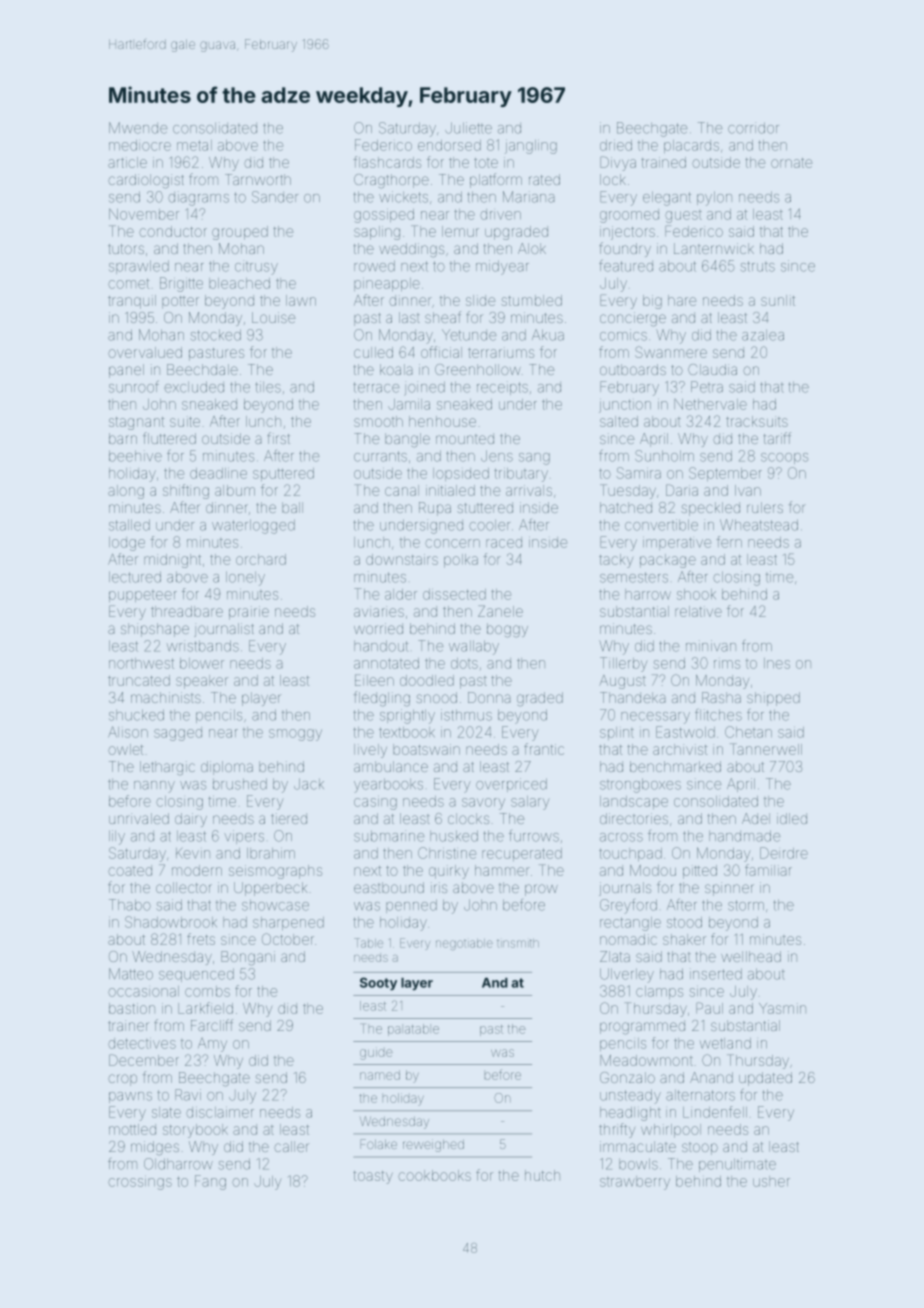  What do you see at coordinates (380, 1075) in the document?
I see `named` at bounding box center [380, 1075].
